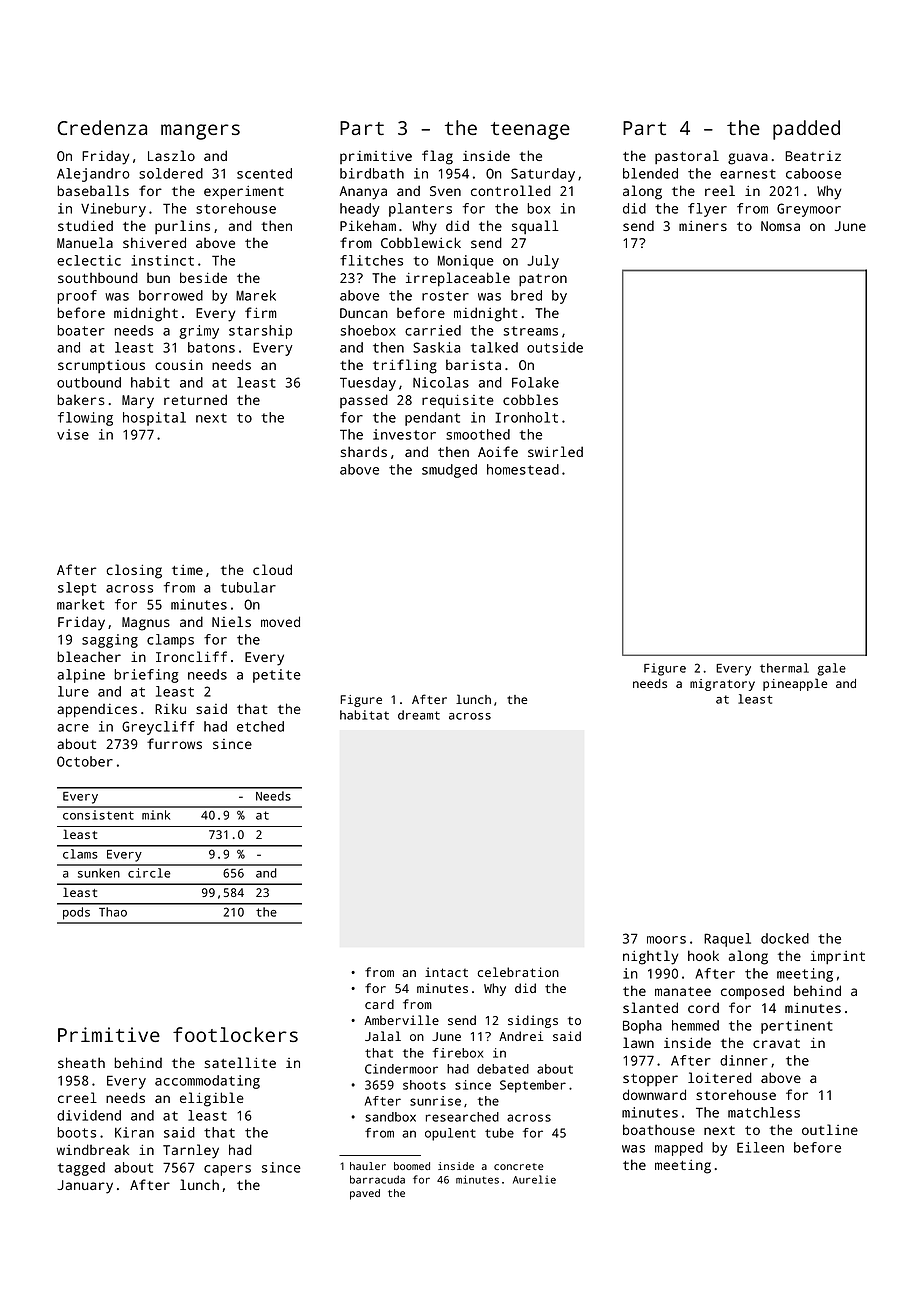  I want to click on time, so click(187, 570).
